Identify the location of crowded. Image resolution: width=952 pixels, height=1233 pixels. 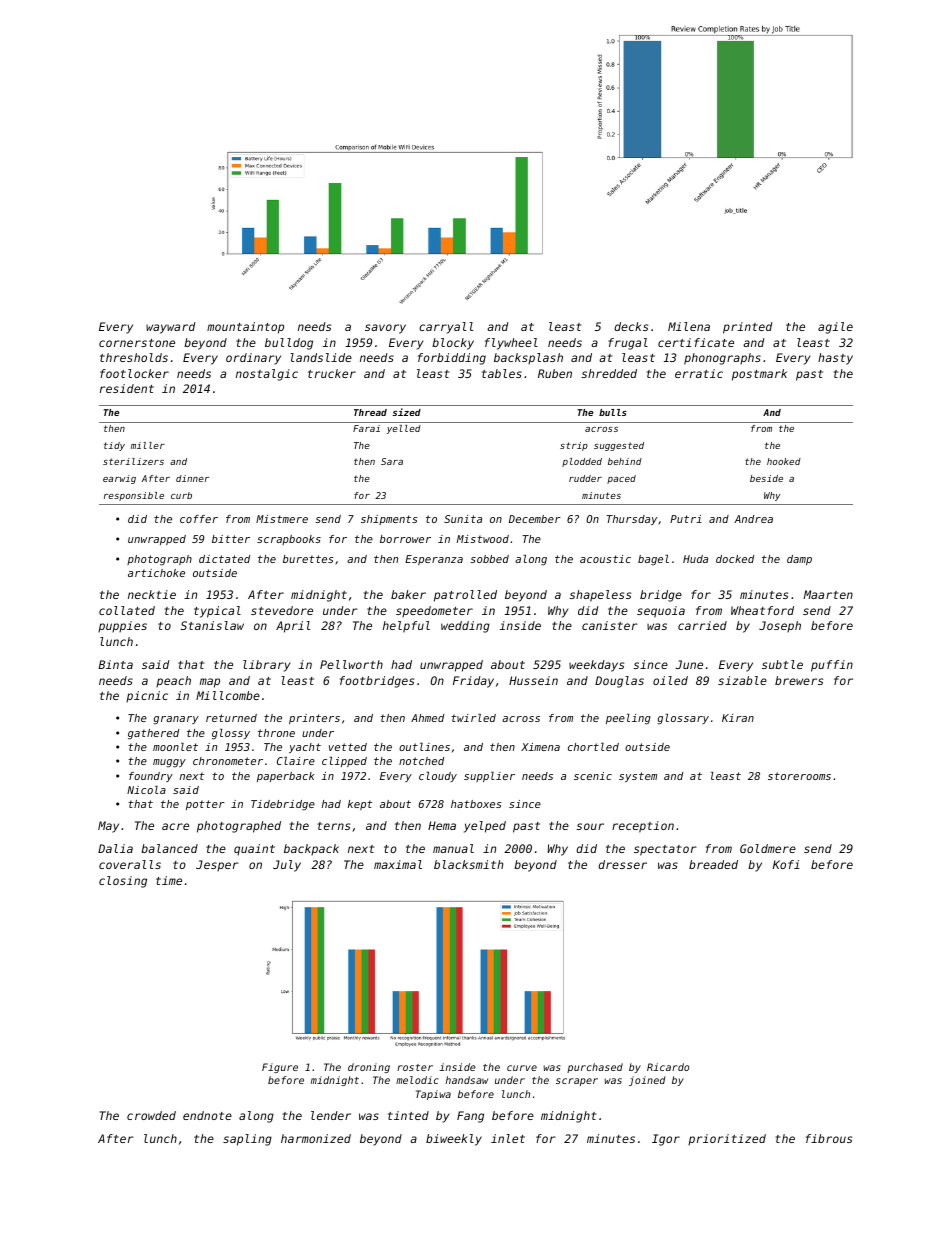
(151, 1115).
